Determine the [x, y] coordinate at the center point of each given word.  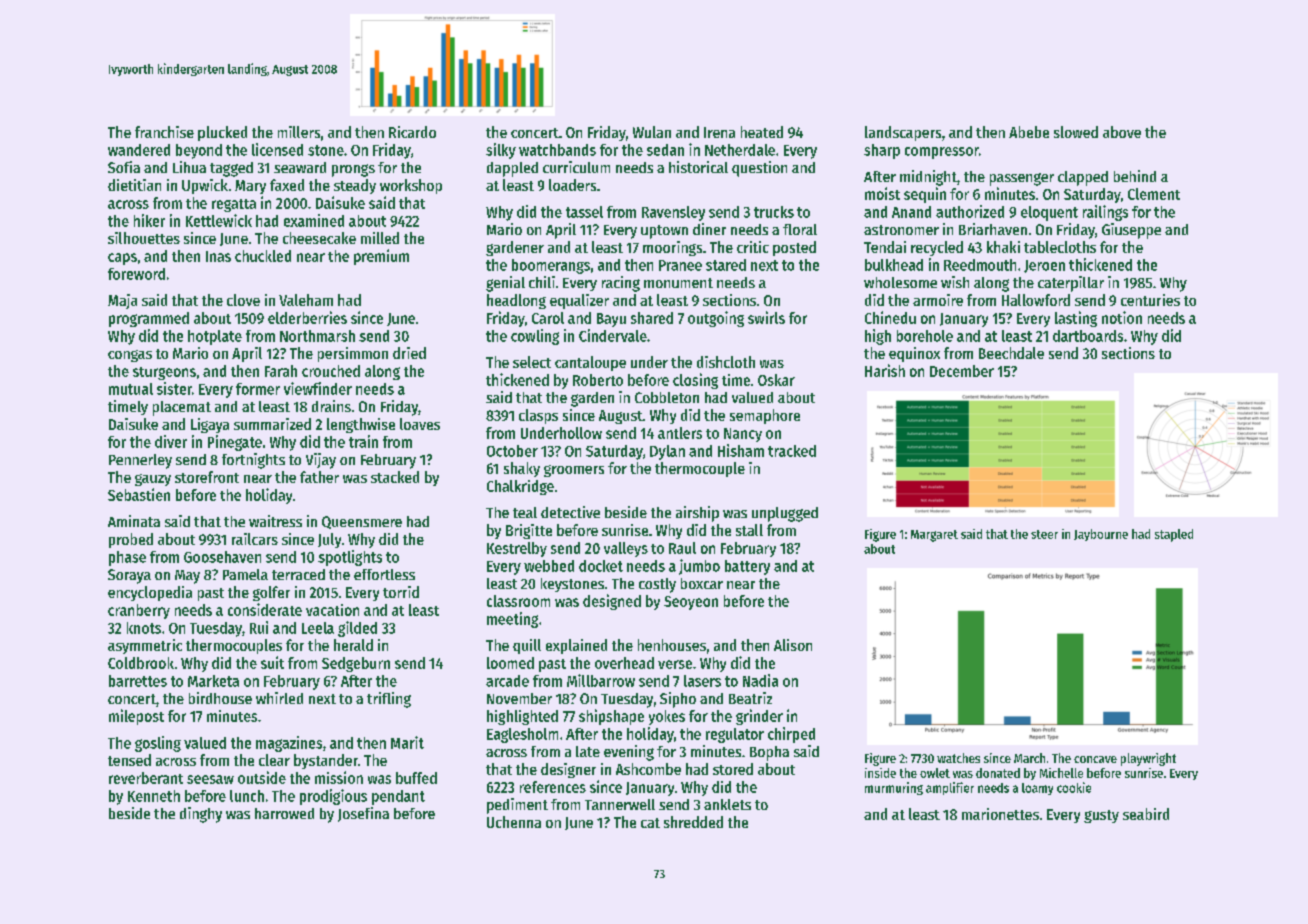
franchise [164, 132]
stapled [1174, 535]
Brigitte [529, 531]
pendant [398, 797]
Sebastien [139, 494]
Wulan [652, 132]
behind [1135, 176]
